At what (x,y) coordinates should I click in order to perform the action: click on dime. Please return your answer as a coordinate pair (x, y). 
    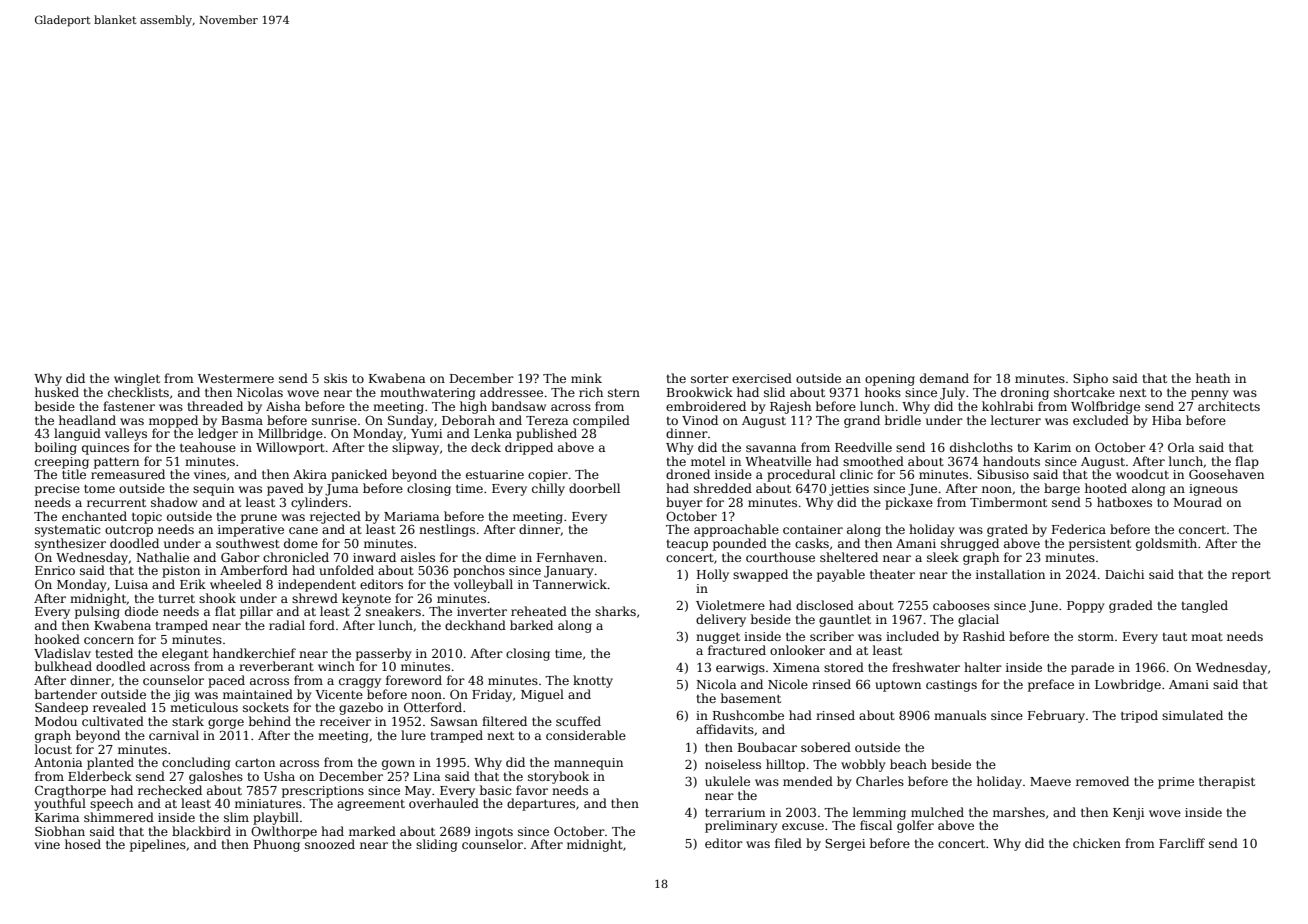
    Looking at the image, I should click on (501, 557).
